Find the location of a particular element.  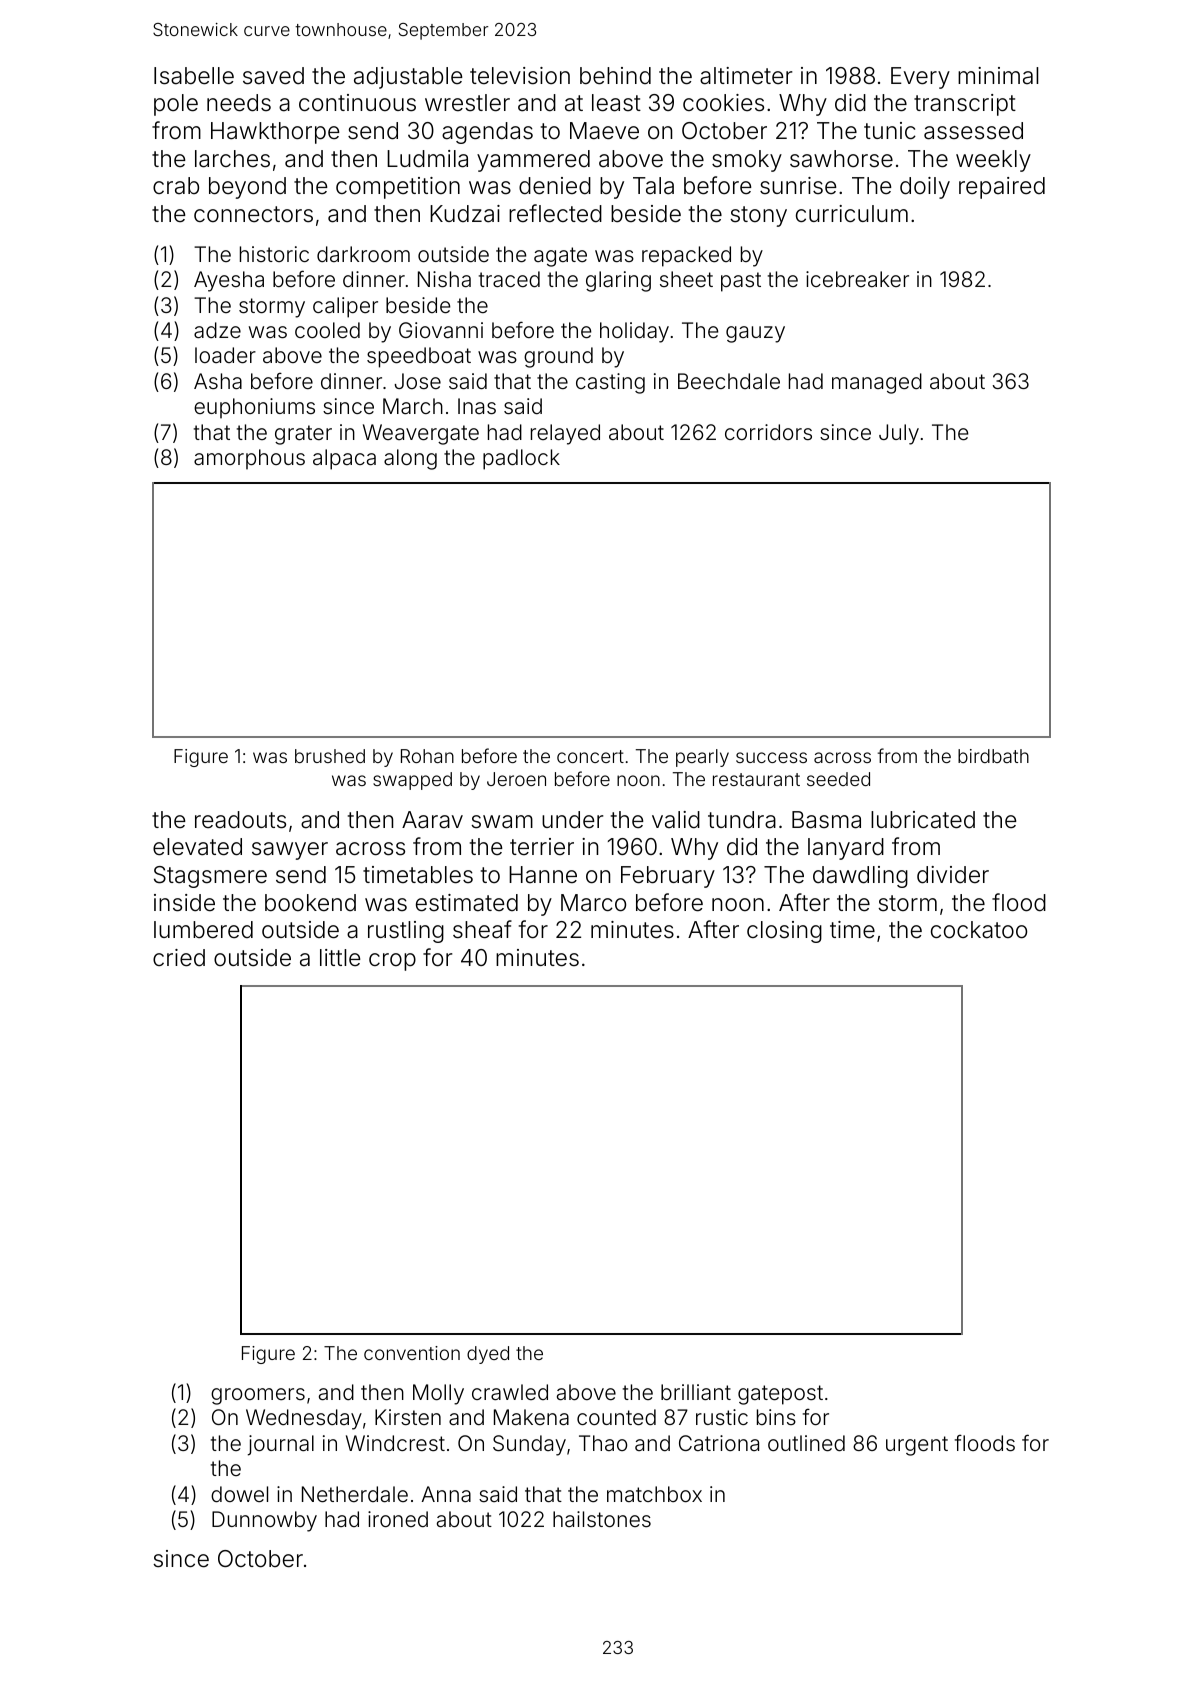

alpaca is located at coordinates (344, 459).
